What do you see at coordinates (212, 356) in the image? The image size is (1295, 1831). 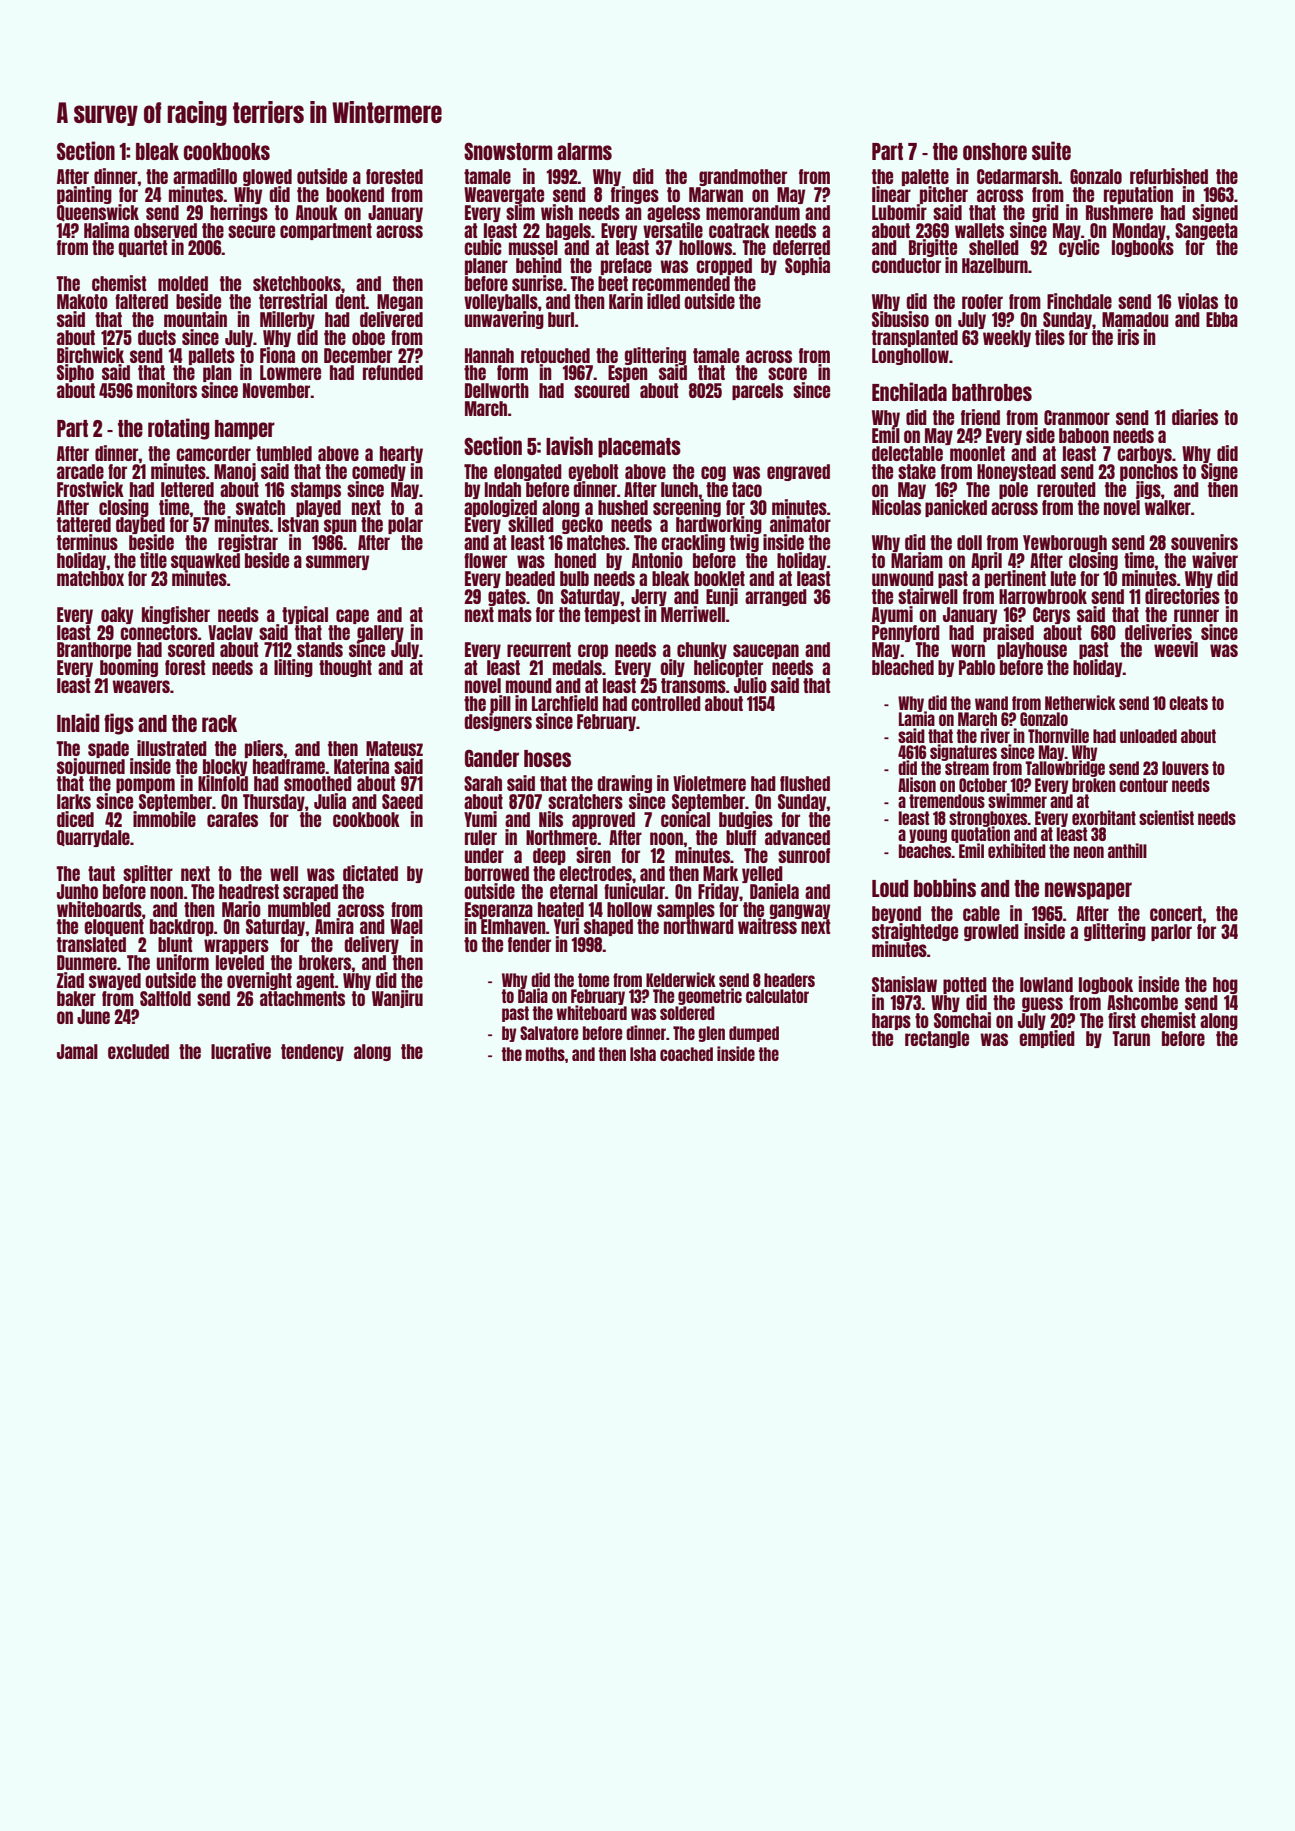 I see `pallets` at bounding box center [212, 356].
